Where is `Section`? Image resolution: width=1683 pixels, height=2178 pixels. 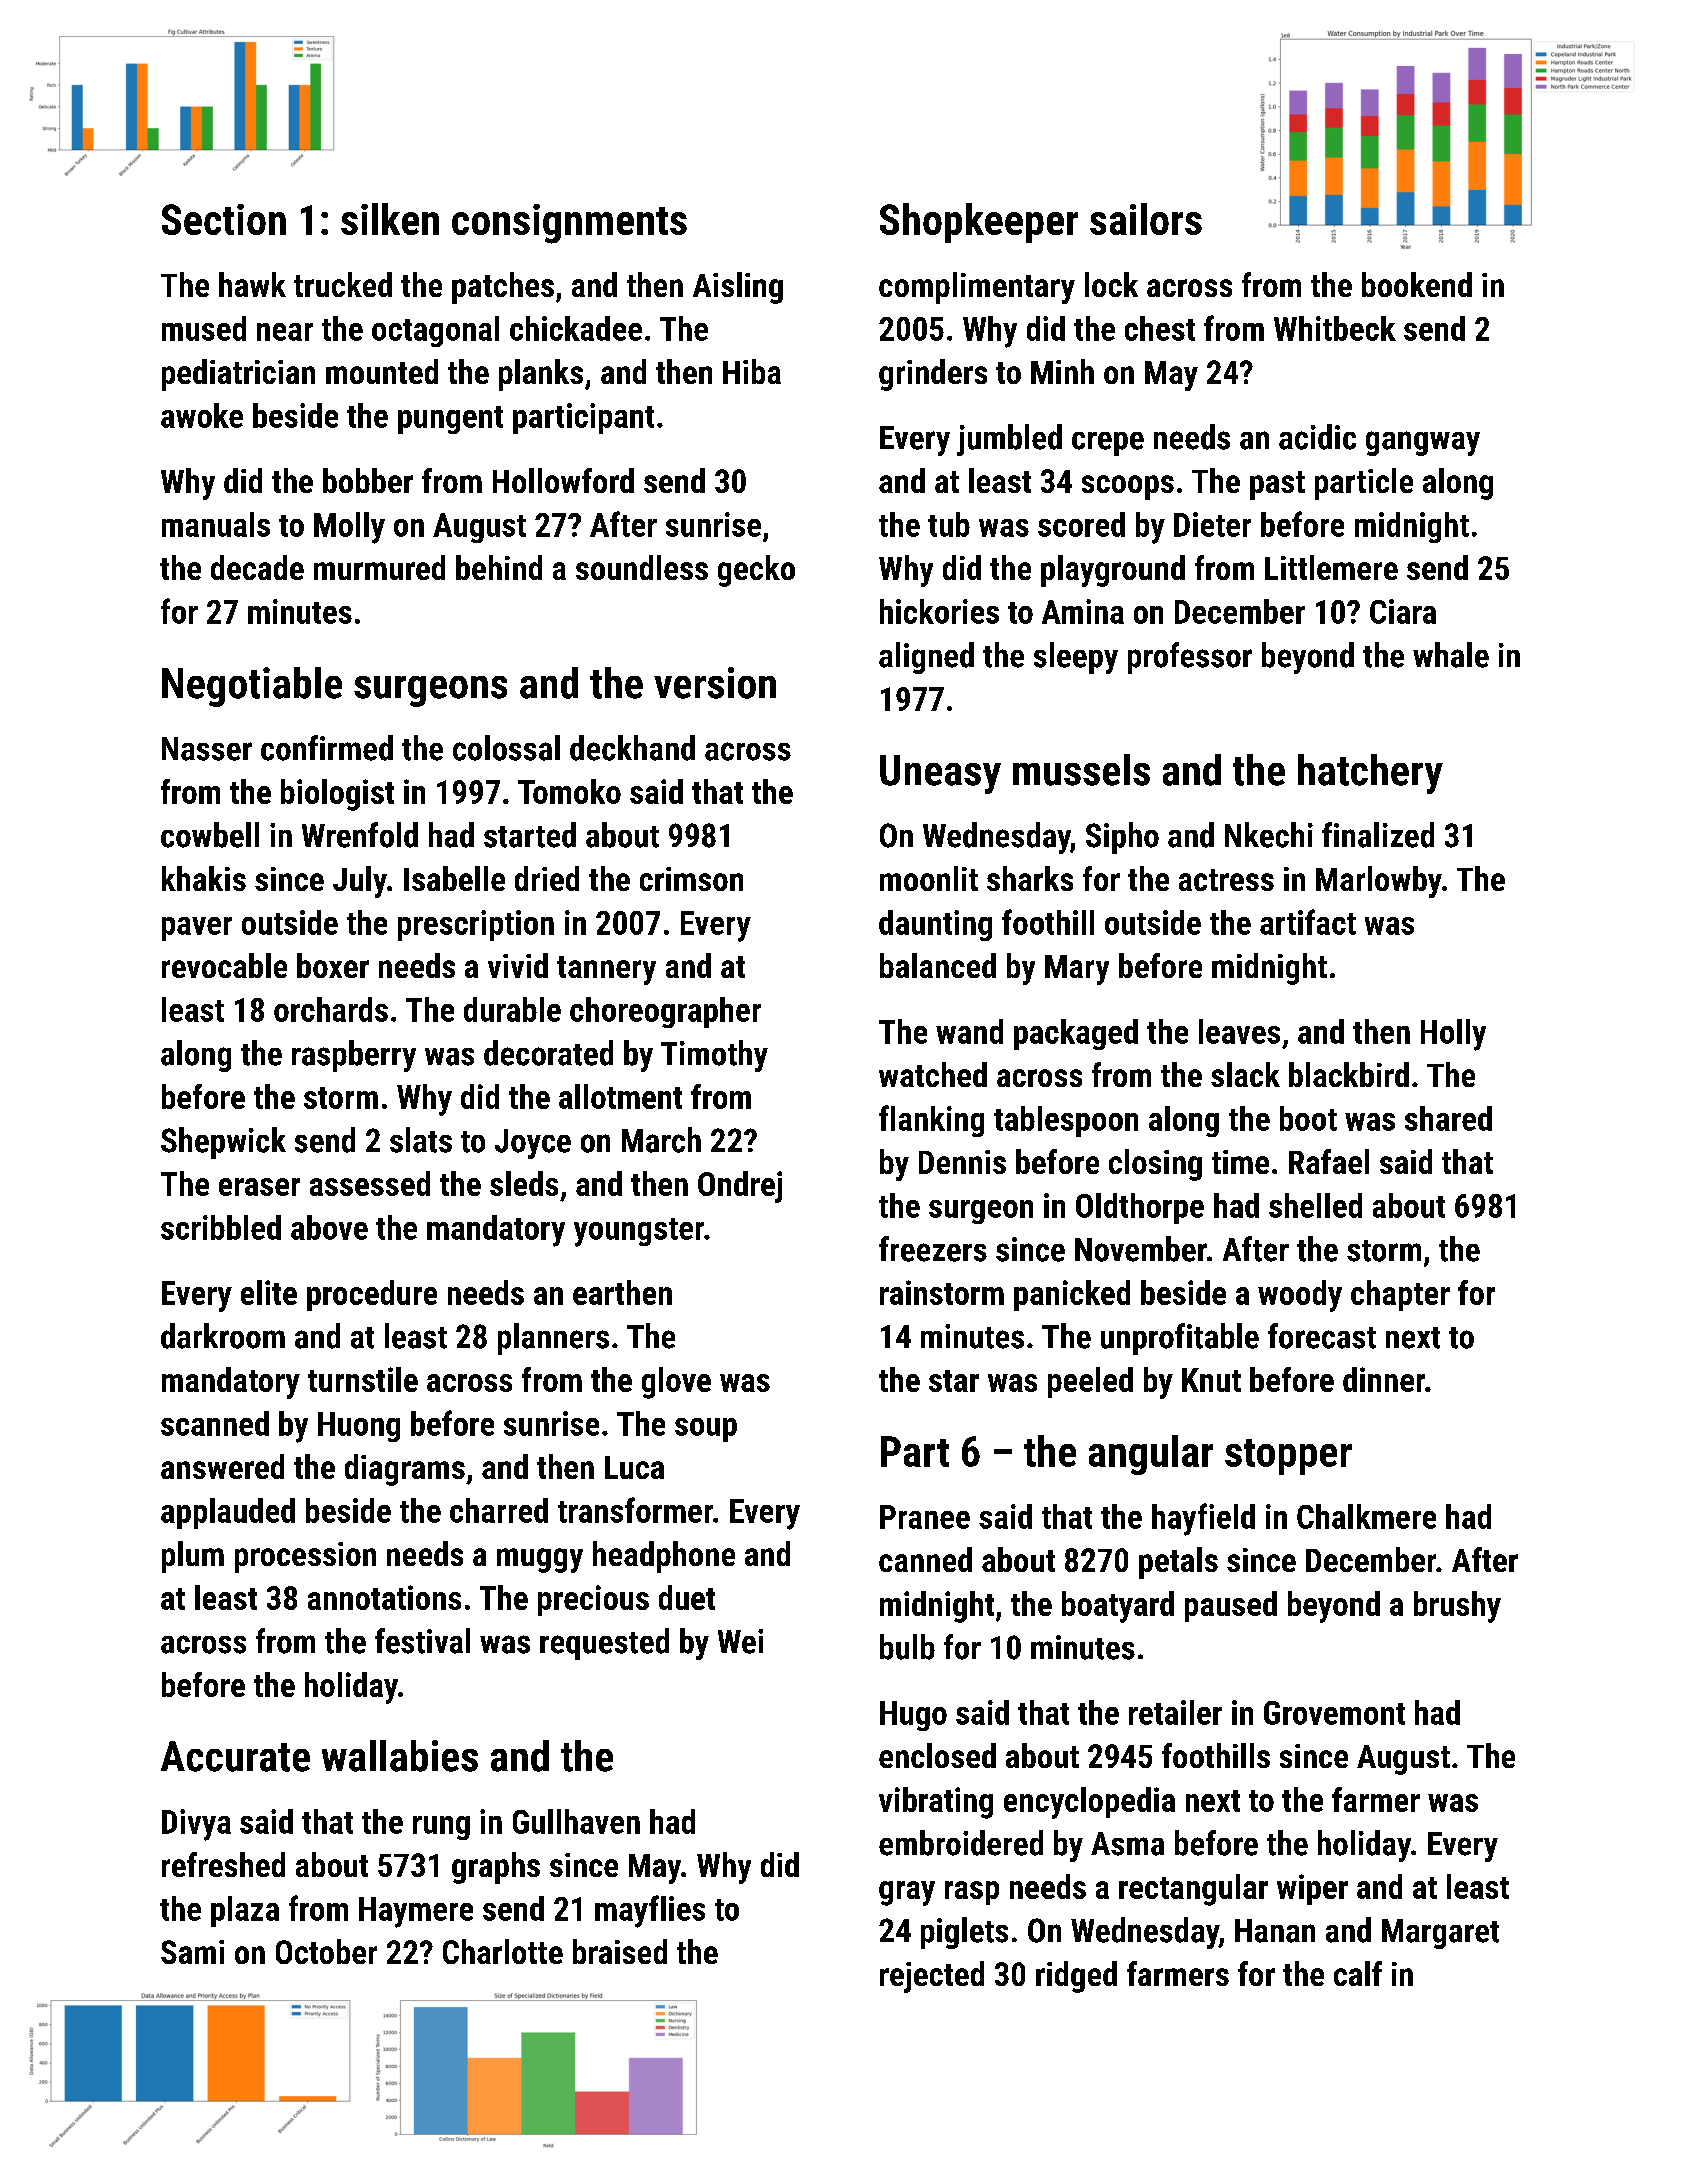 Section is located at coordinates (224, 219).
